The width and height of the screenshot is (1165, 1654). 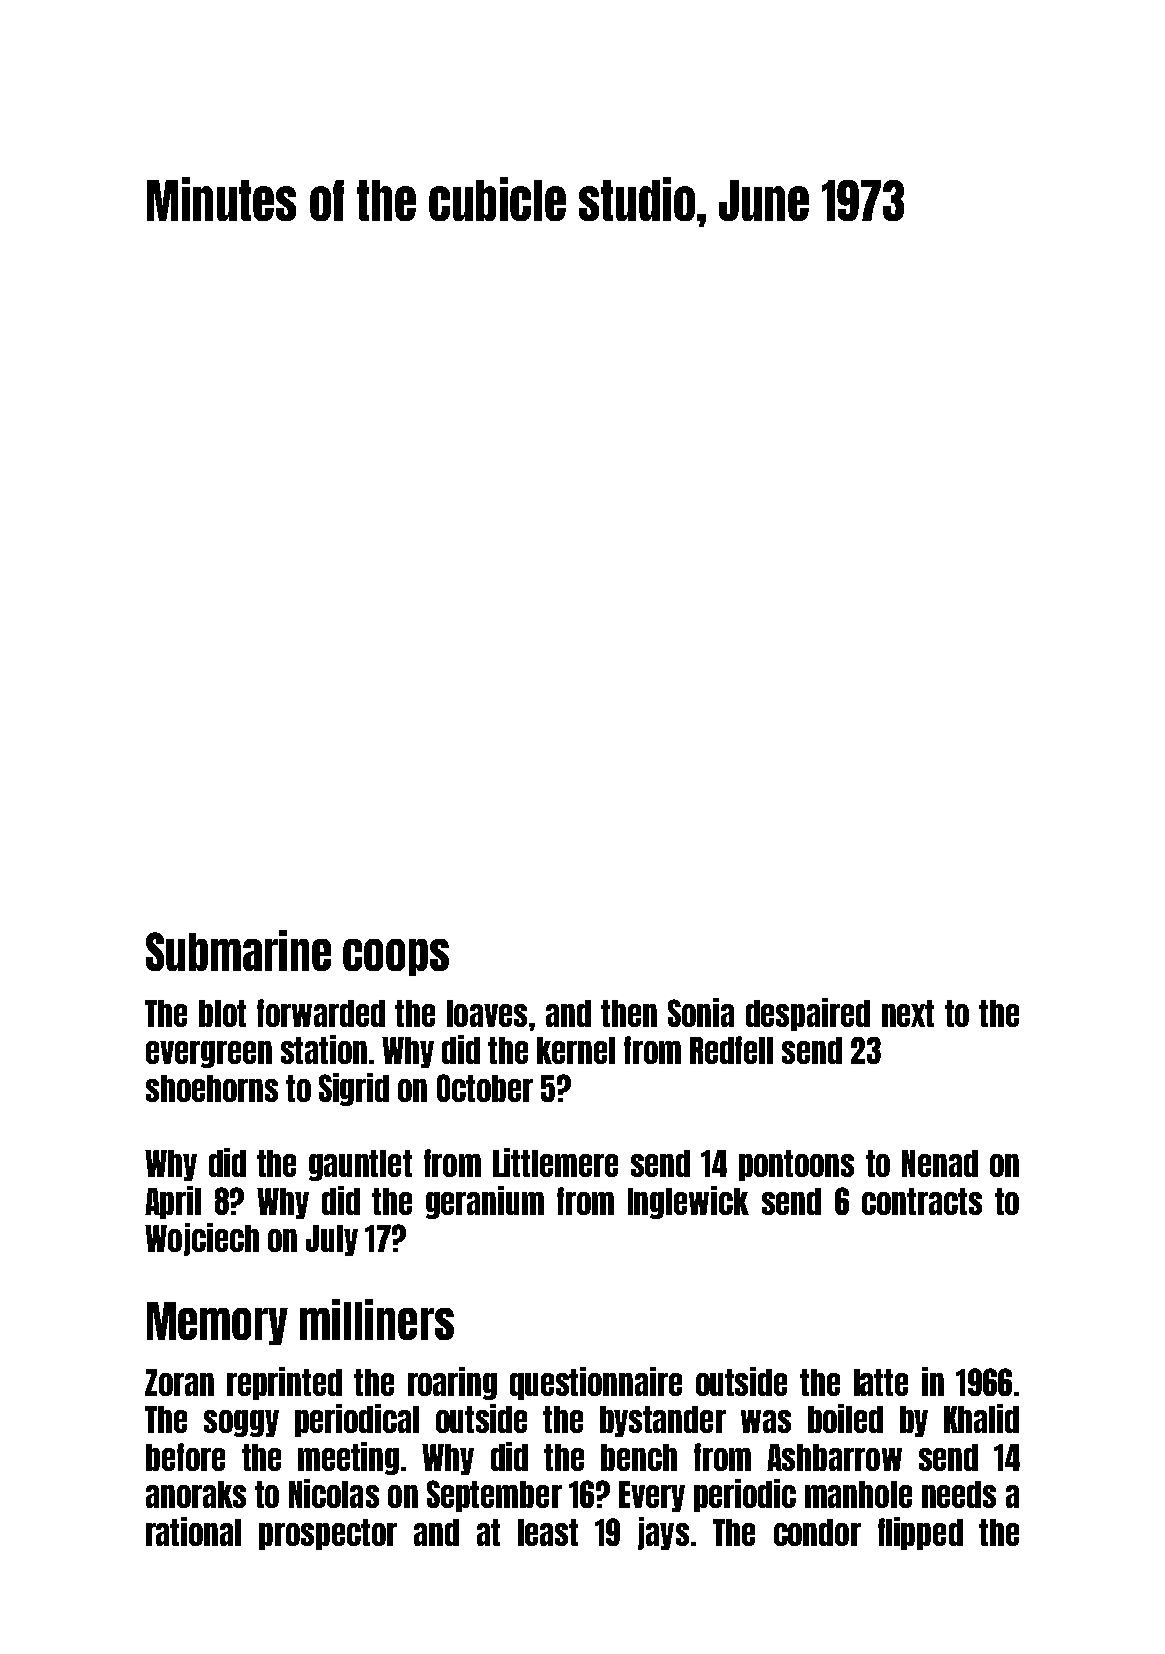 I want to click on boiled, so click(x=845, y=1418).
